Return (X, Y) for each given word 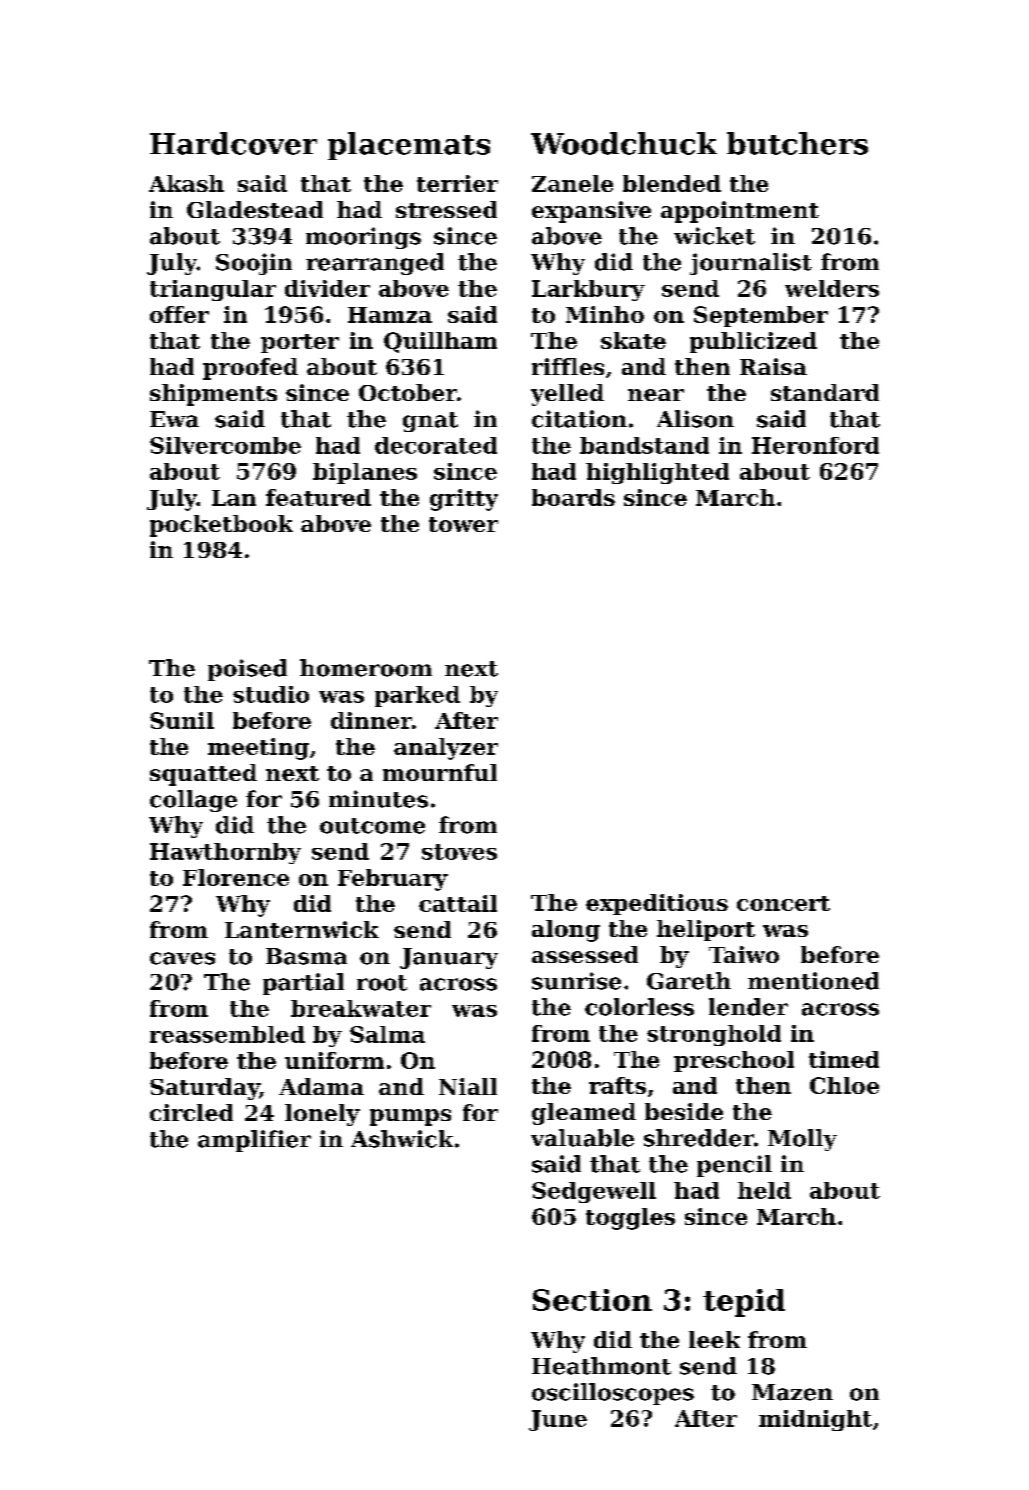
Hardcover (233, 143)
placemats (409, 146)
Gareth (689, 981)
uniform (334, 1060)
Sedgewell (594, 1192)
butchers (797, 143)
